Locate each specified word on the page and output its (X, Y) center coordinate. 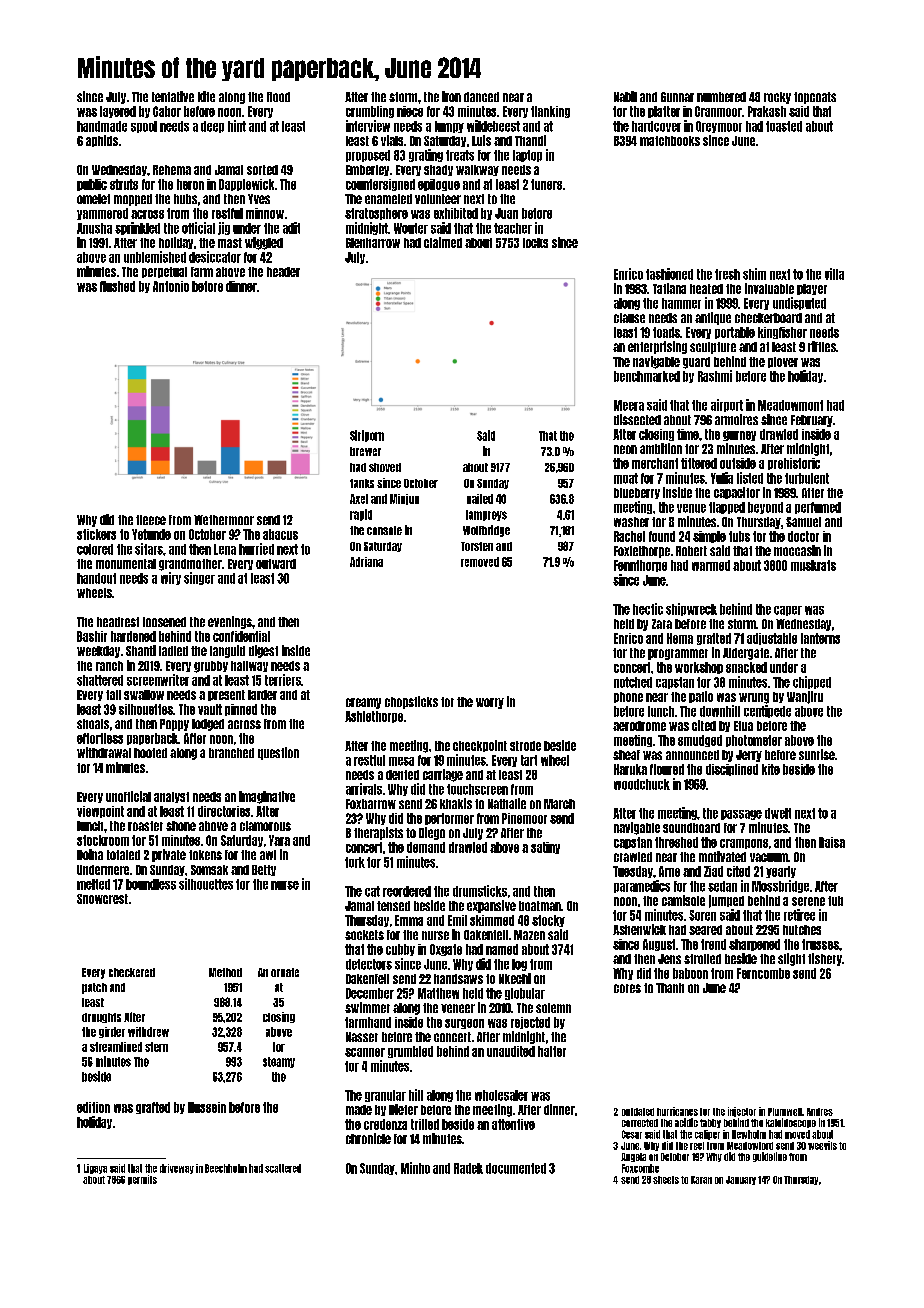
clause (629, 318)
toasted (784, 126)
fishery (825, 959)
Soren (702, 915)
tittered (699, 463)
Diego (432, 833)
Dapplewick (246, 185)
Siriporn (367, 436)
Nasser (362, 1037)
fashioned (669, 274)
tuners (546, 184)
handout (96, 578)
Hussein (207, 1107)
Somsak (209, 870)
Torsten (477, 546)
